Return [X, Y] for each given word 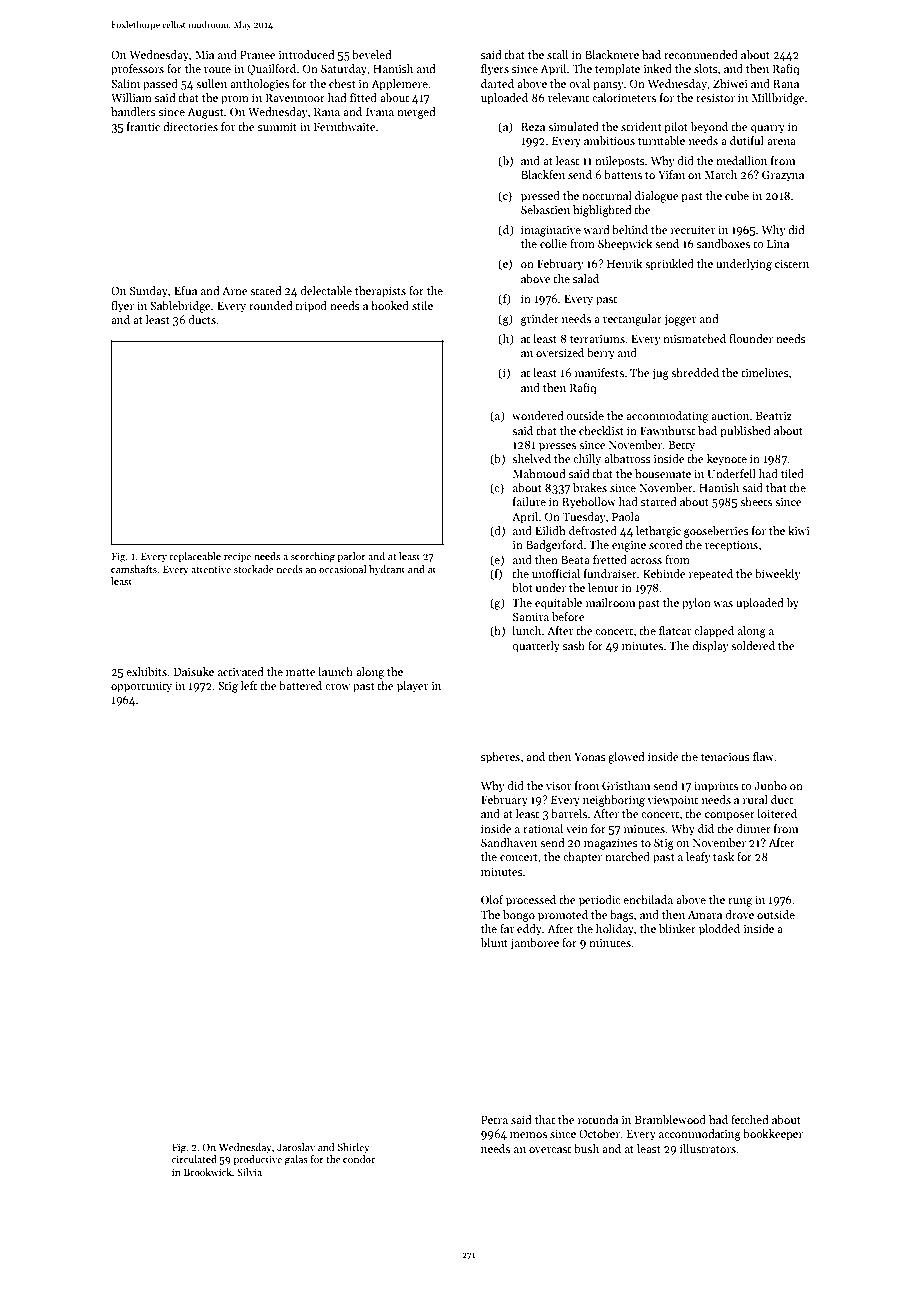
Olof [492, 899]
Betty [681, 446]
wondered [538, 415]
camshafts [134, 569]
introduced [307, 54]
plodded [719, 930]
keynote [727, 460]
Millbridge [778, 99]
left [249, 685]
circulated [194, 1159]
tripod [311, 307]
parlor [351, 557]
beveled [372, 54]
